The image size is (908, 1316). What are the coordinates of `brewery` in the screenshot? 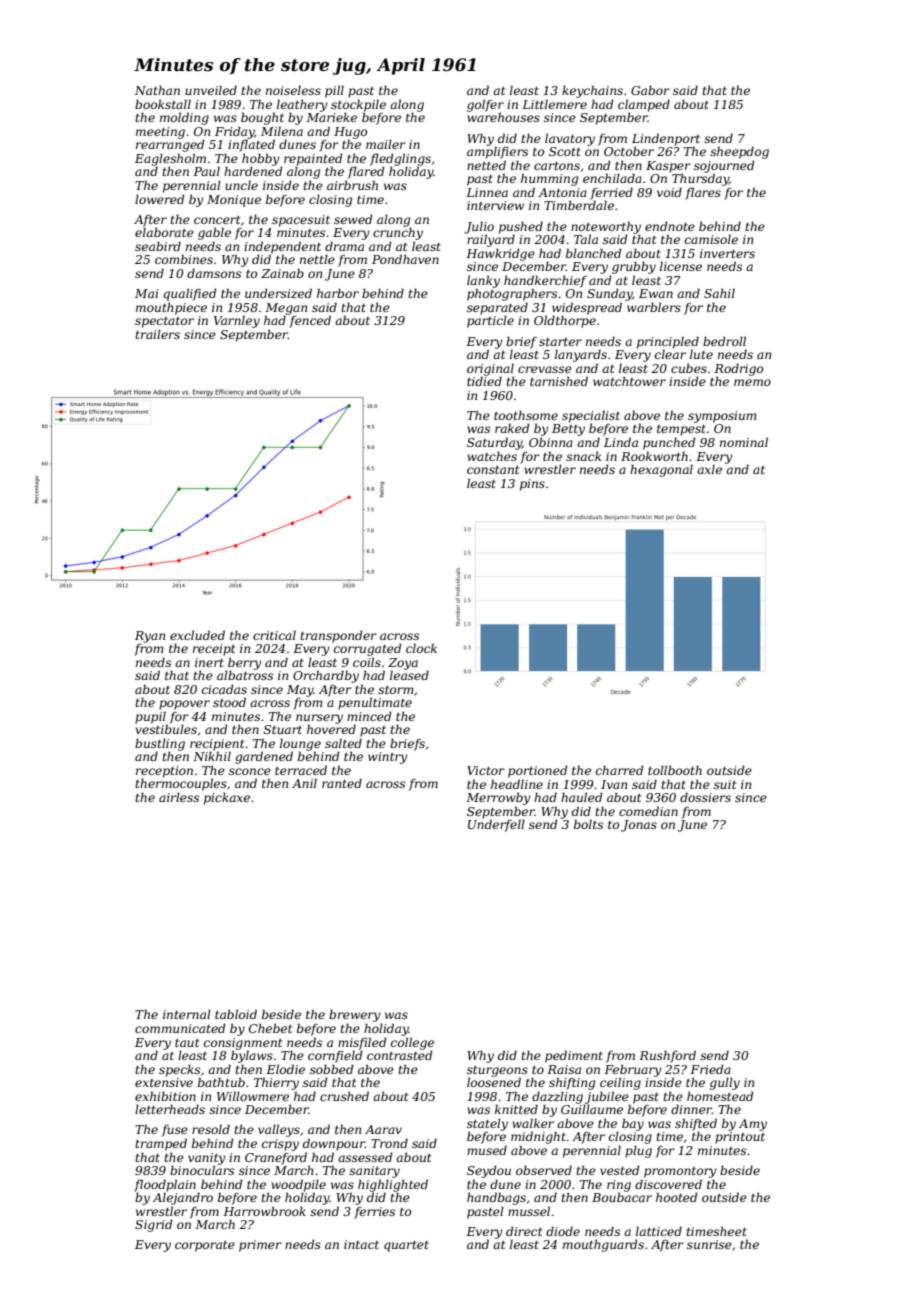 It's located at (355, 1015).
